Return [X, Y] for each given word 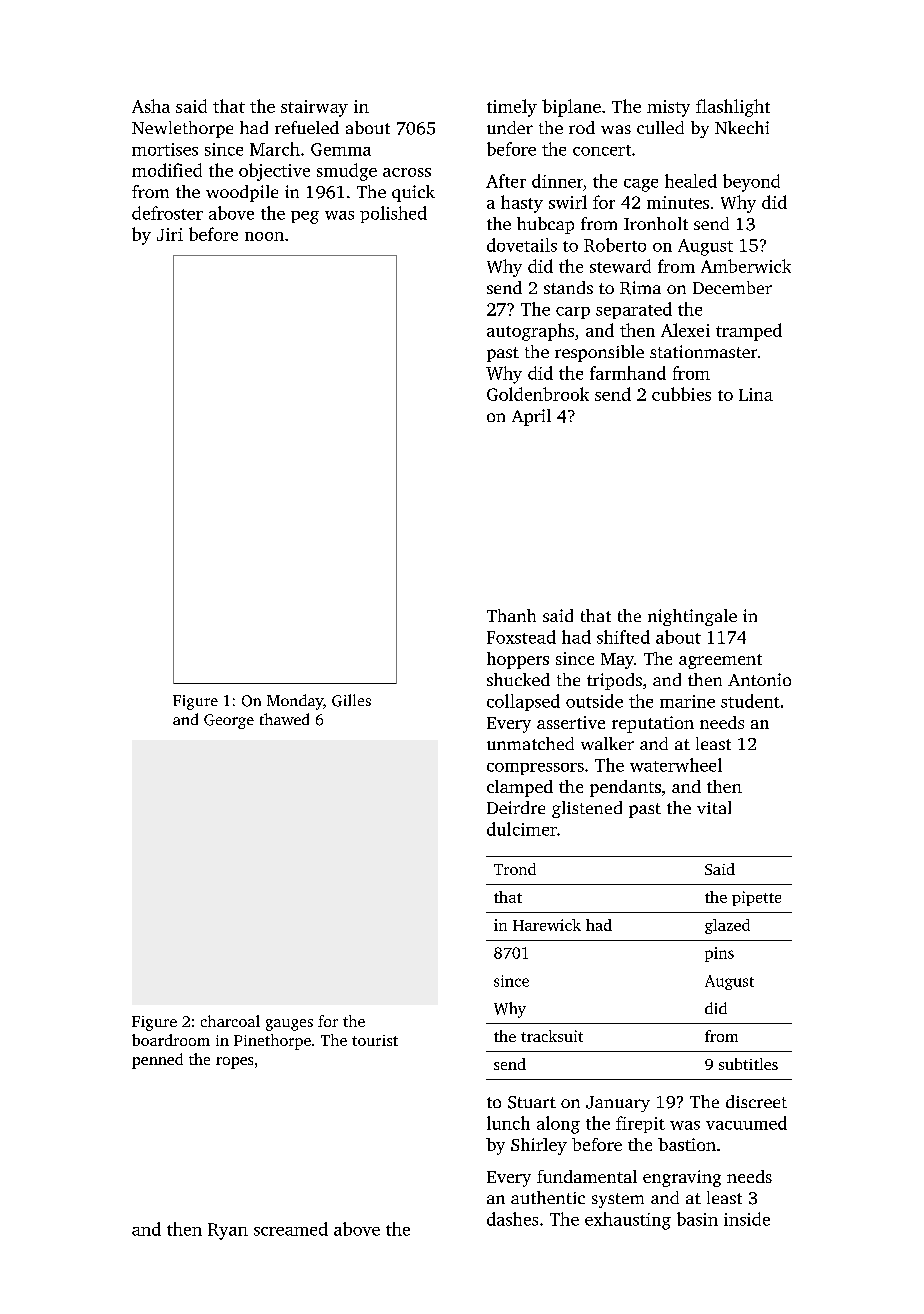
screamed [291, 1229]
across [407, 172]
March [275, 149]
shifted [623, 637]
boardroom [171, 1040]
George [229, 721]
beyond [751, 183]
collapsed [523, 702]
